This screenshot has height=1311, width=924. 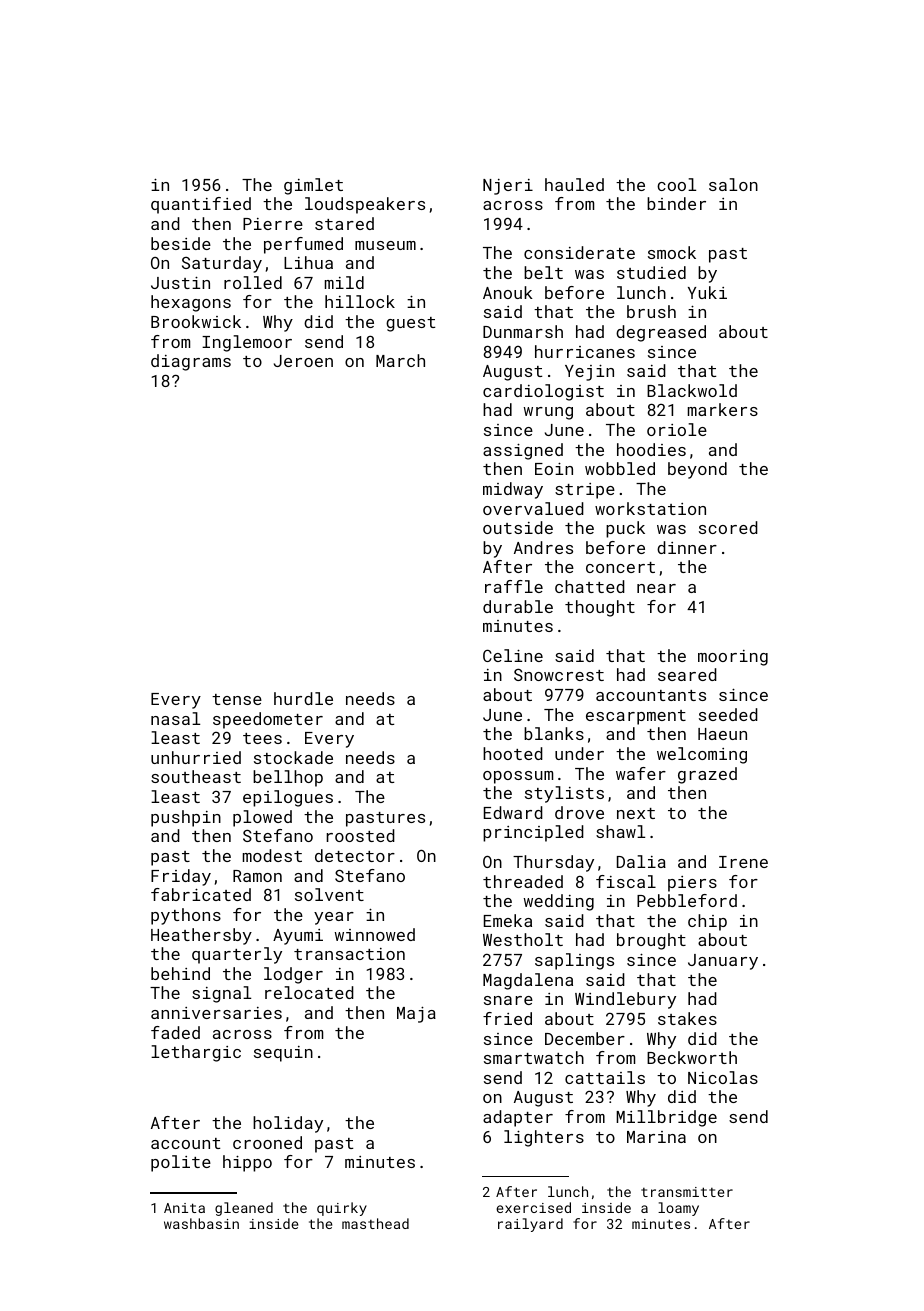 What do you see at coordinates (247, 343) in the screenshot?
I see `Inglemoor` at bounding box center [247, 343].
